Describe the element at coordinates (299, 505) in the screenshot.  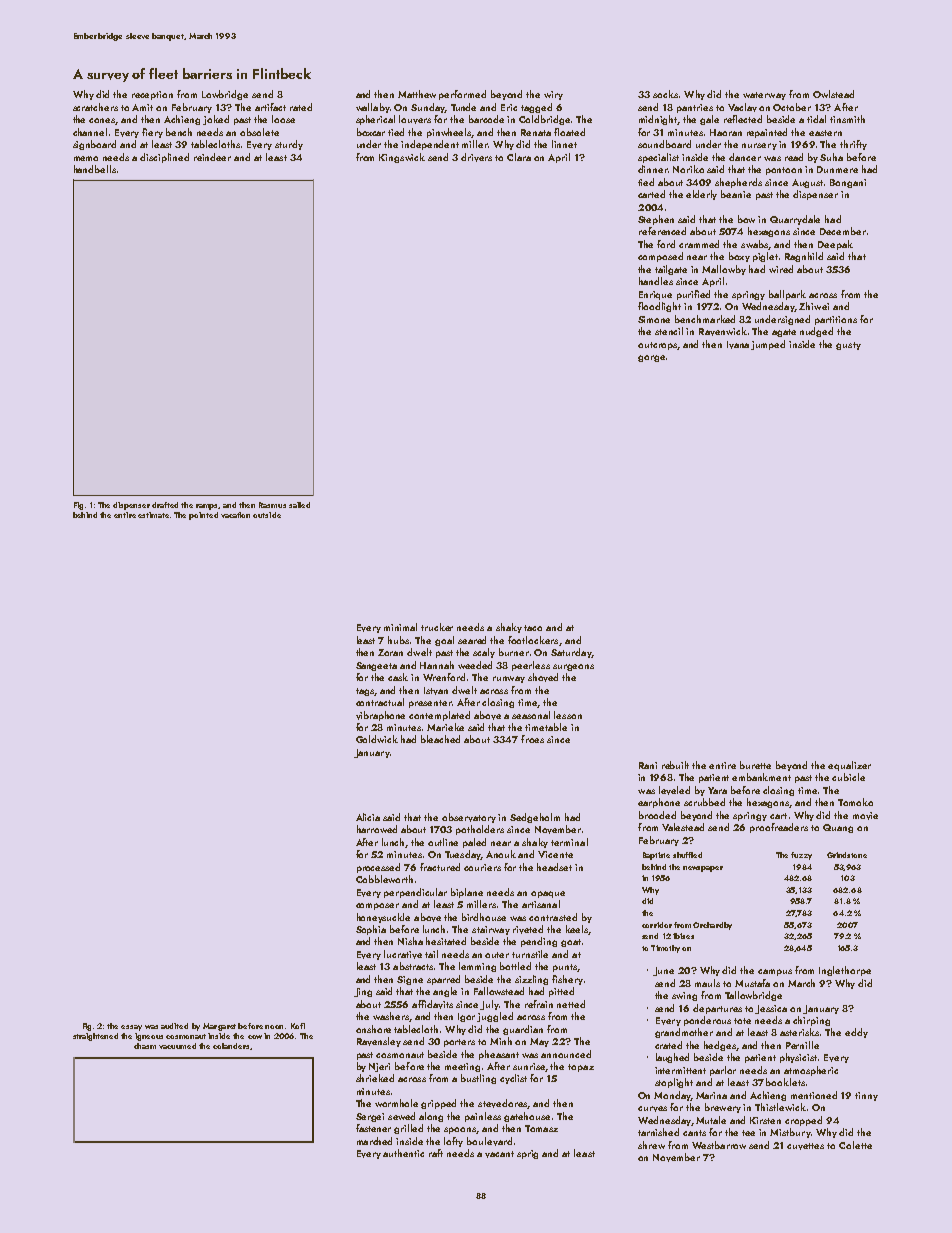
I see `sailed` at that location.
